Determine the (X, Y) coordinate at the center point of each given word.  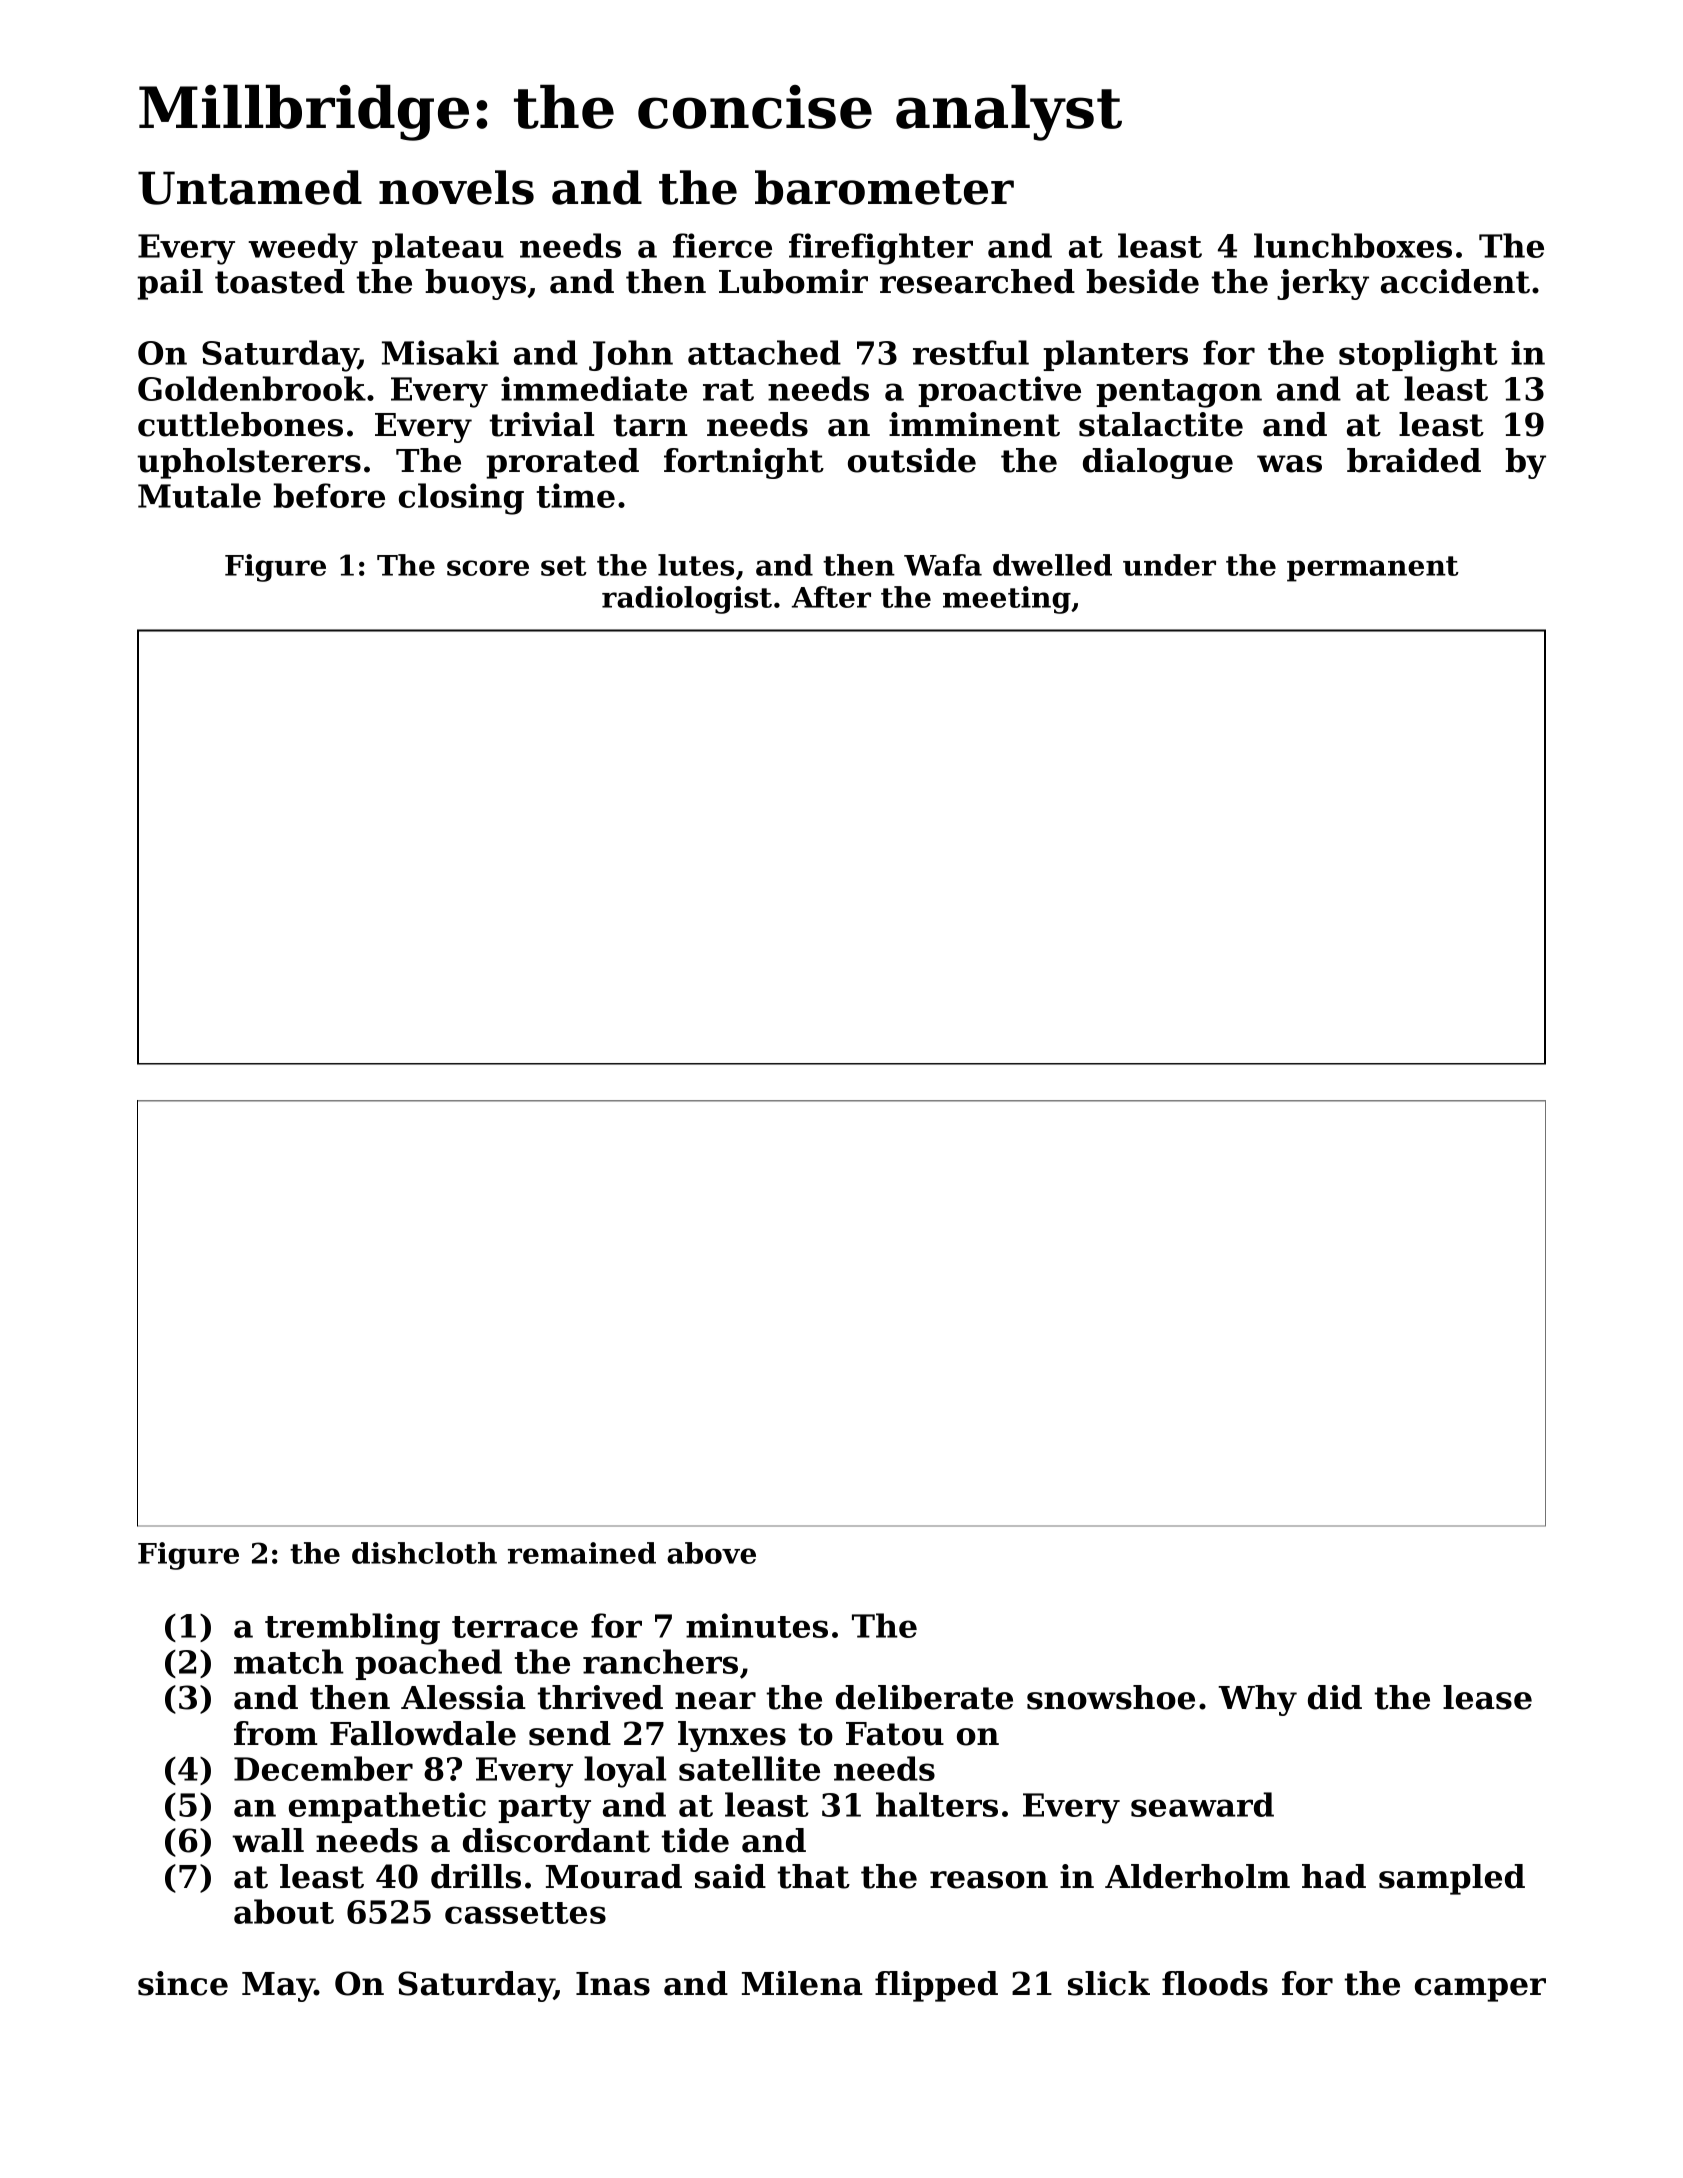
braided (1414, 460)
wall (268, 1840)
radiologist (687, 600)
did (1335, 1697)
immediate (594, 388)
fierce (722, 245)
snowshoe (1111, 1697)
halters (937, 1804)
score (488, 568)
